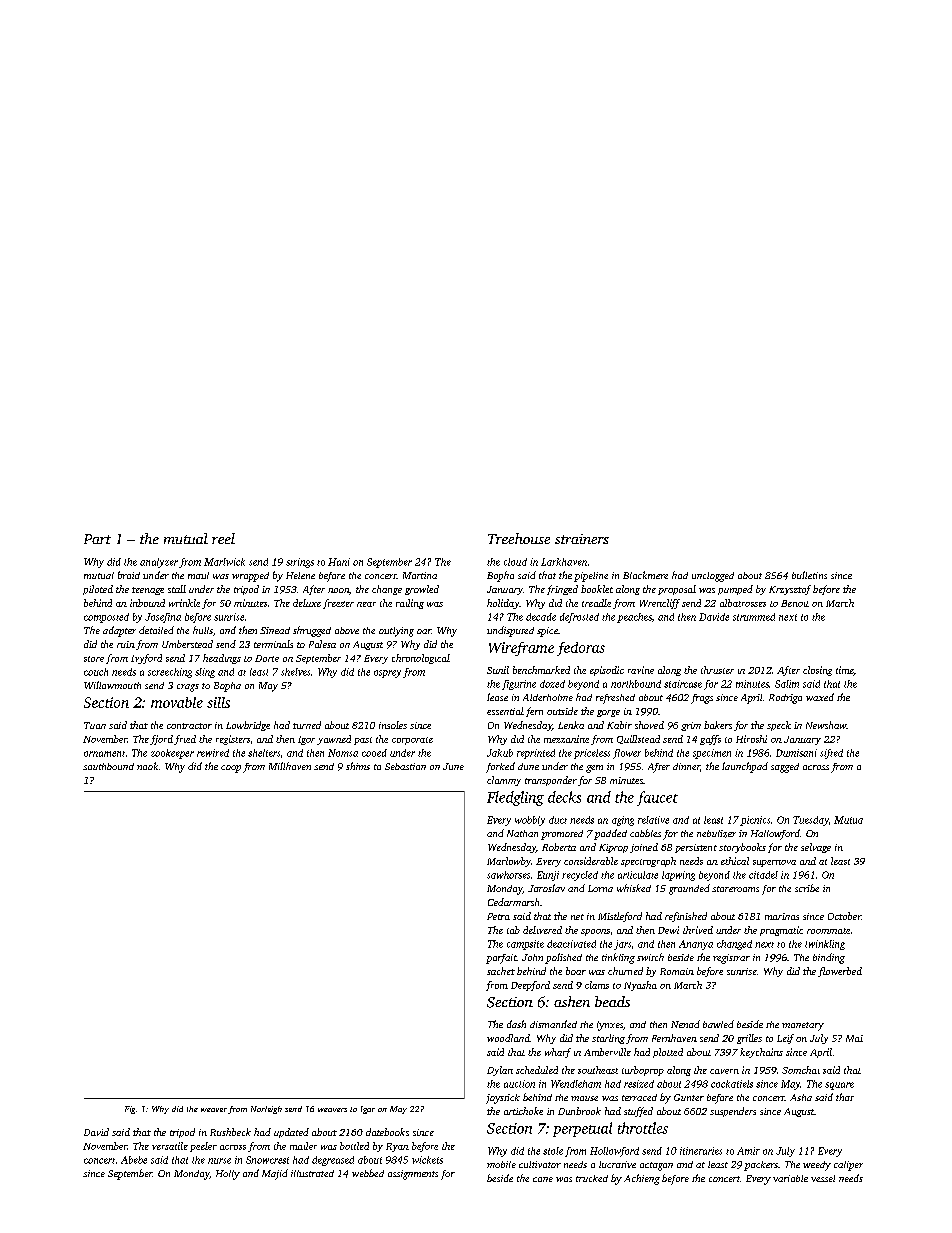 The image size is (952, 1233). I want to click on Salim, so click(787, 684).
